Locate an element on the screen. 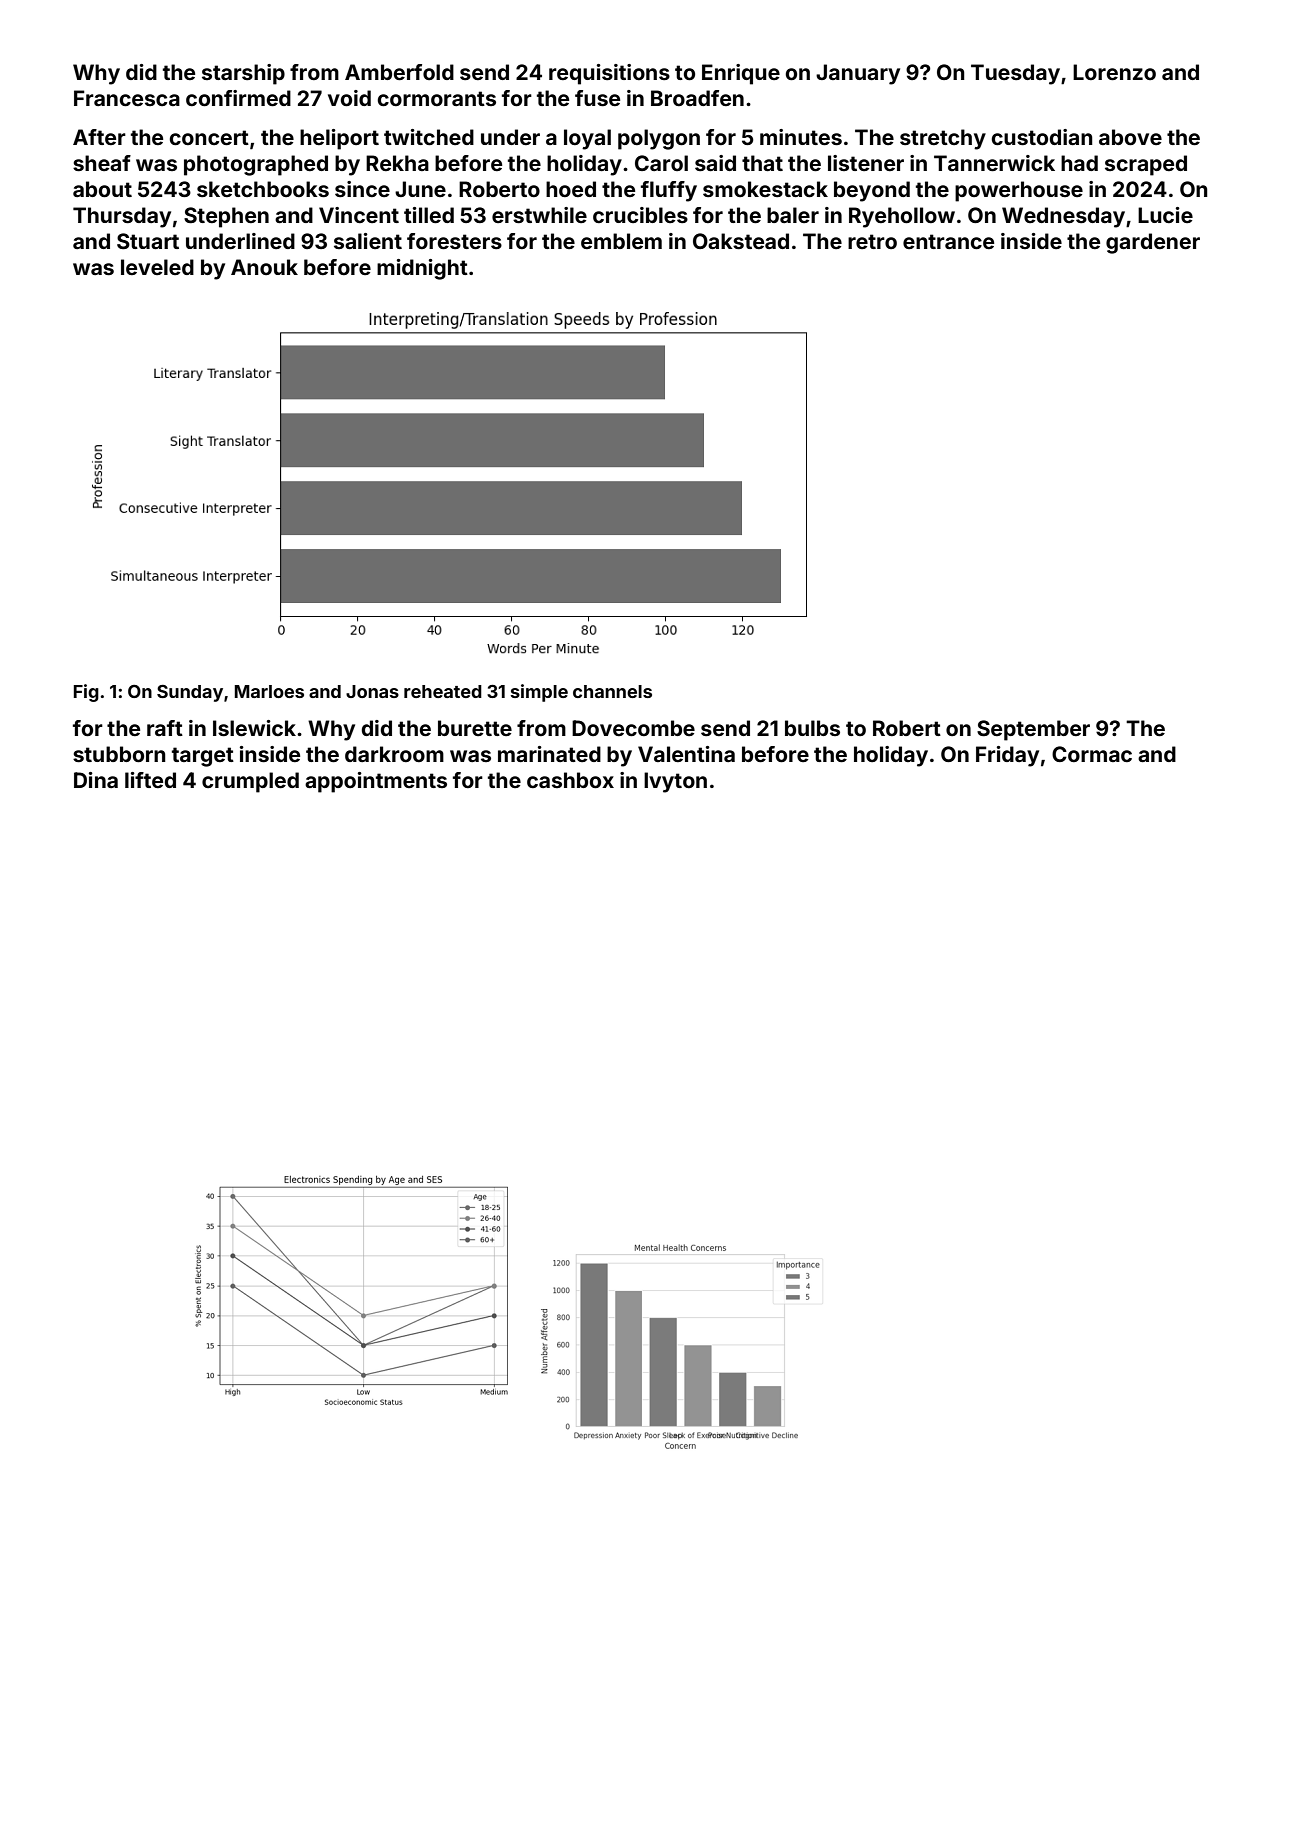  sheaf is located at coordinates (102, 163).
